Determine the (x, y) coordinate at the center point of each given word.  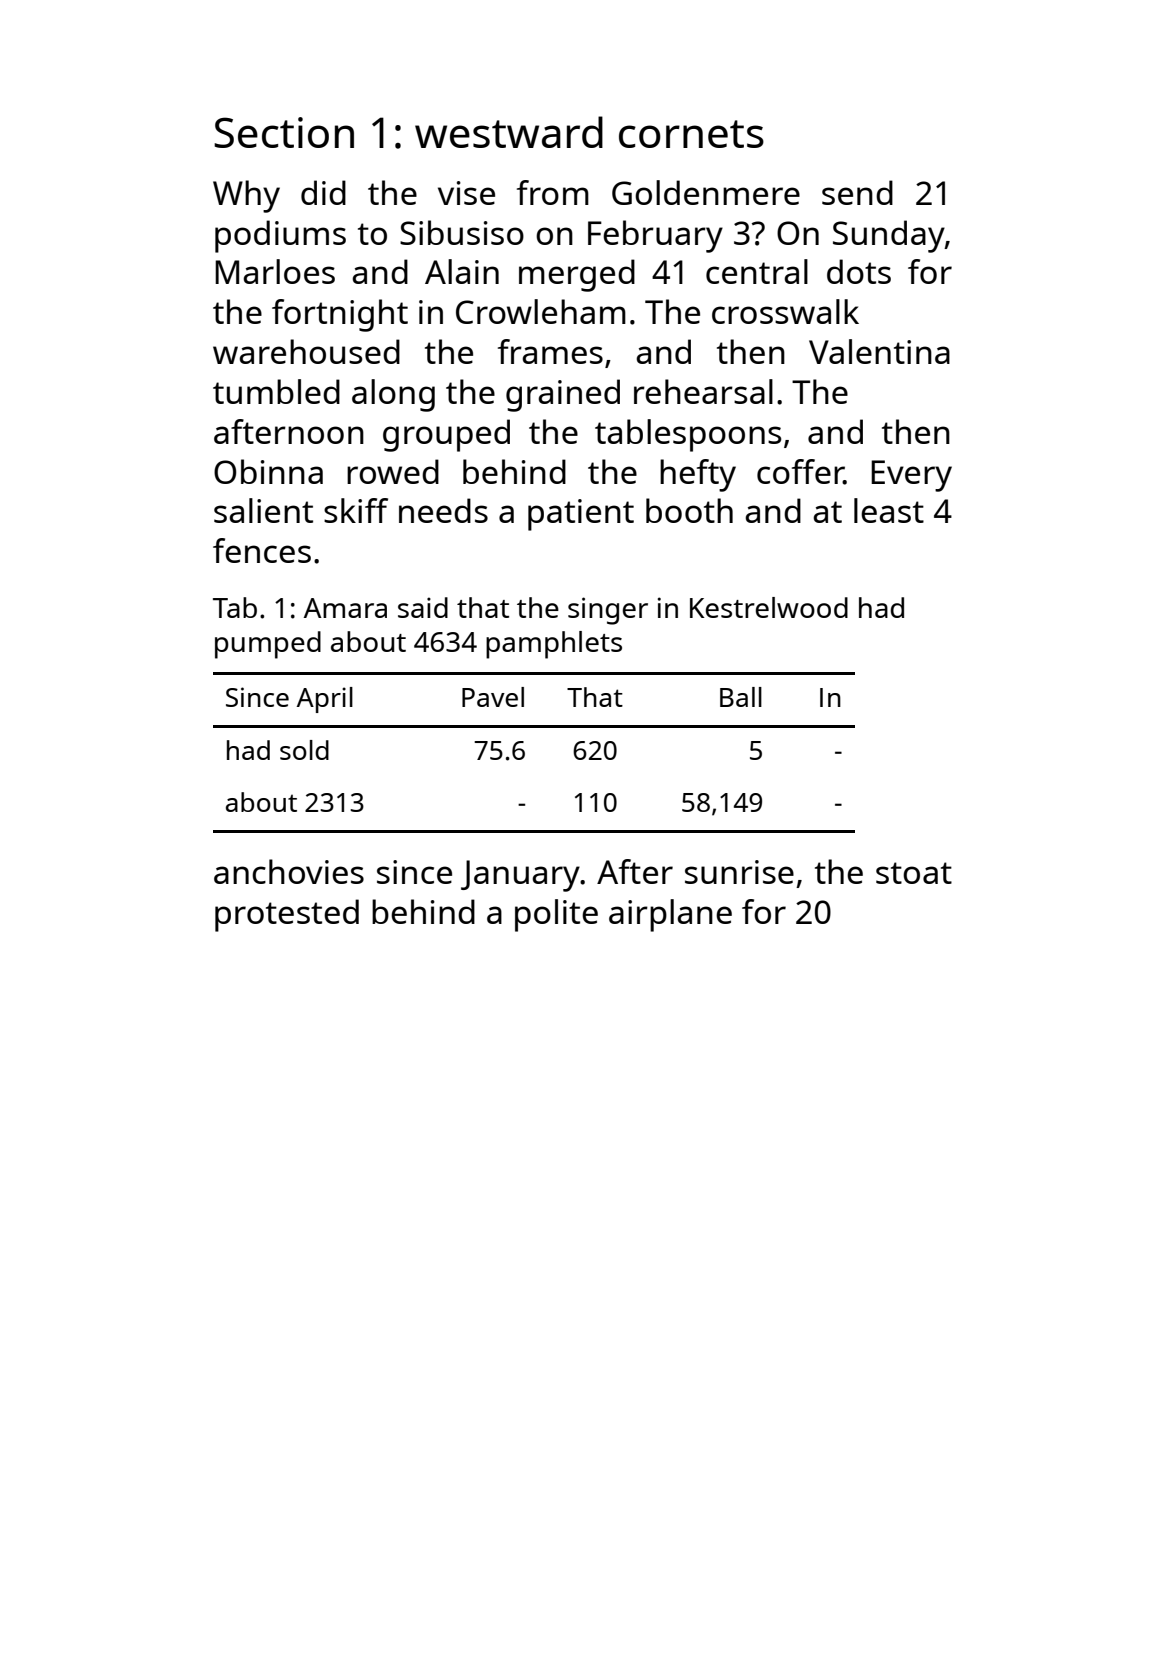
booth (689, 510)
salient (263, 510)
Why (246, 196)
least (889, 510)
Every (911, 476)
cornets (691, 134)
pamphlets (554, 645)
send (857, 192)
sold (304, 750)
